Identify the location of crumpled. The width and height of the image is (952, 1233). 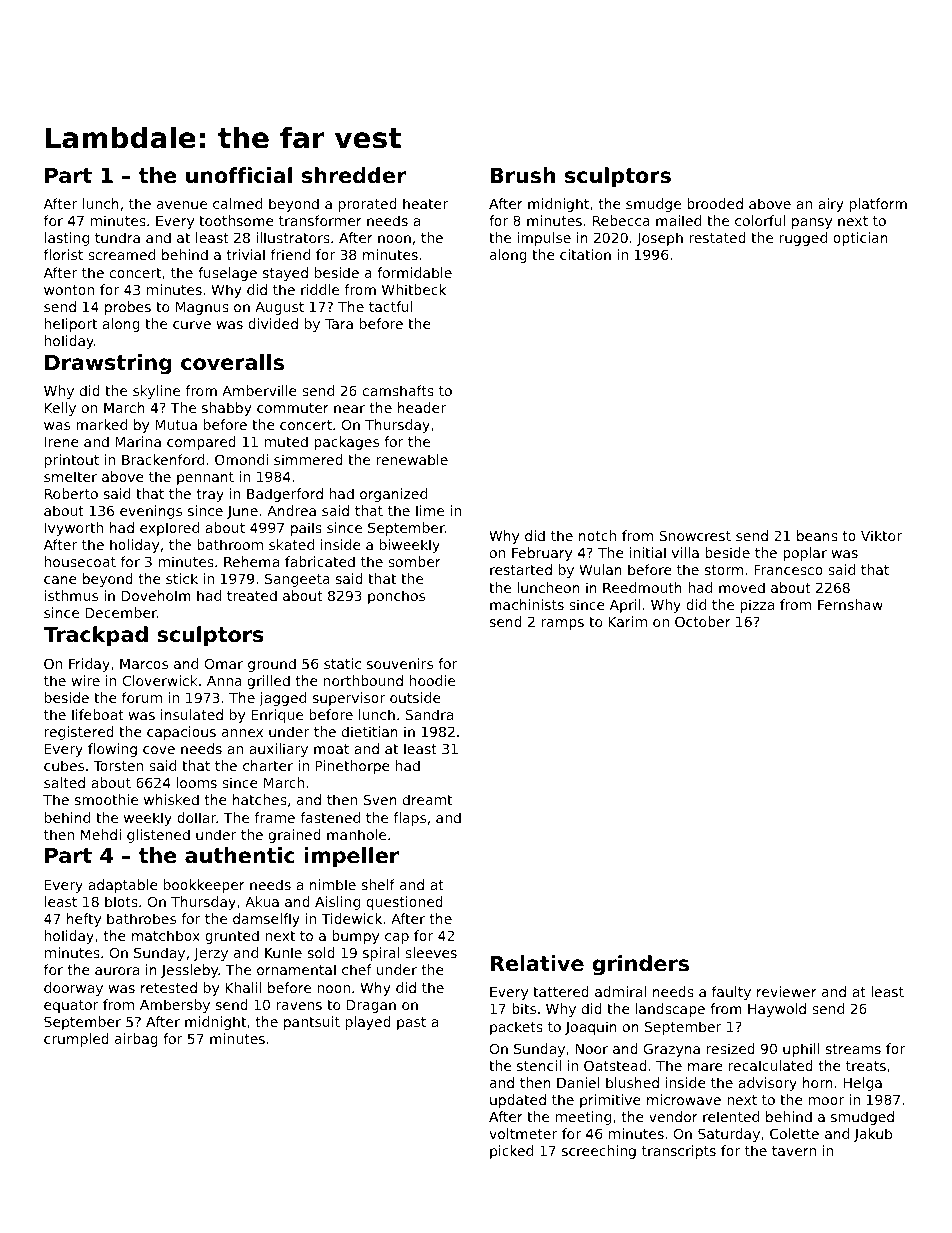
(76, 1040).
